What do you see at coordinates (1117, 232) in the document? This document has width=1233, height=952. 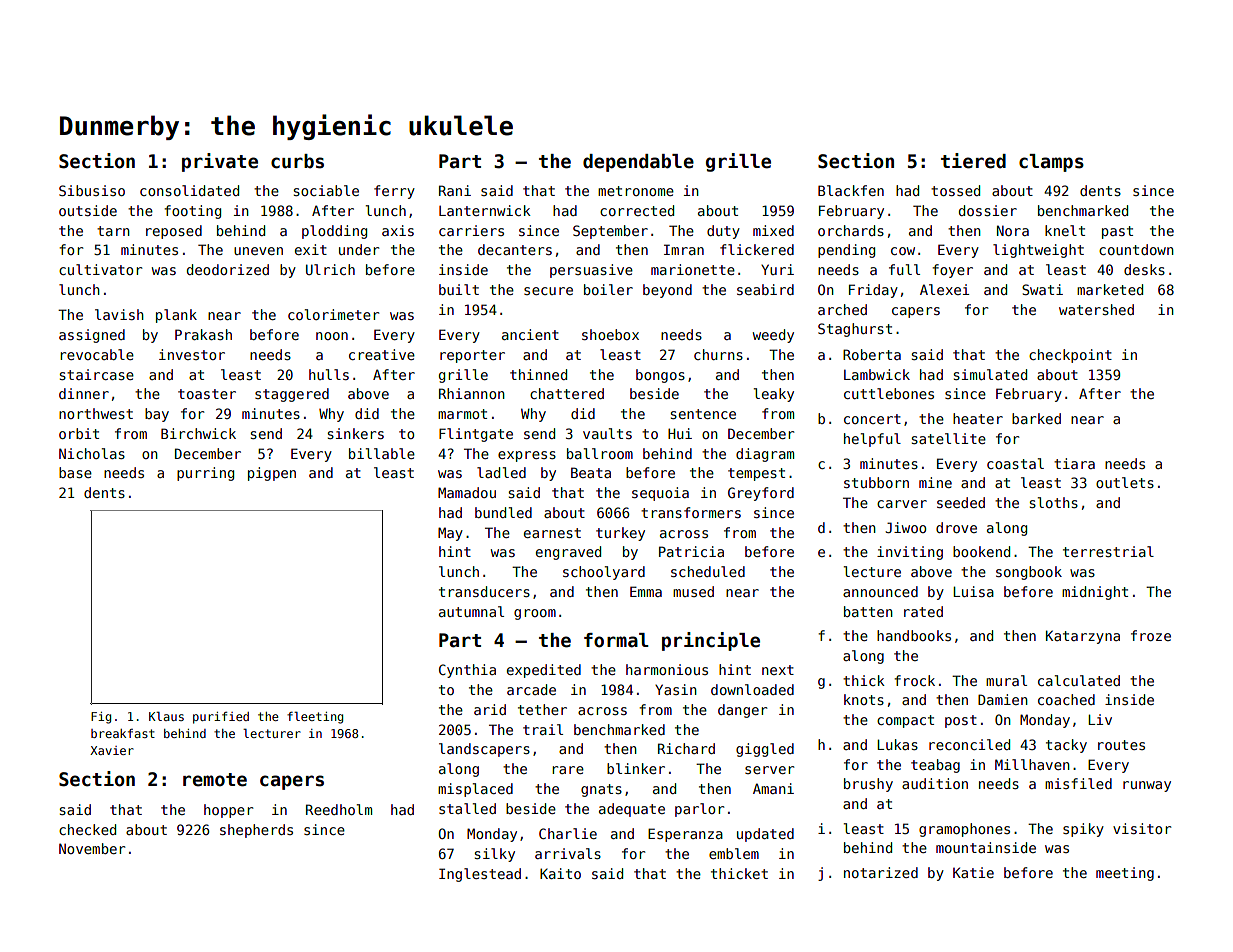 I see `past` at bounding box center [1117, 232].
